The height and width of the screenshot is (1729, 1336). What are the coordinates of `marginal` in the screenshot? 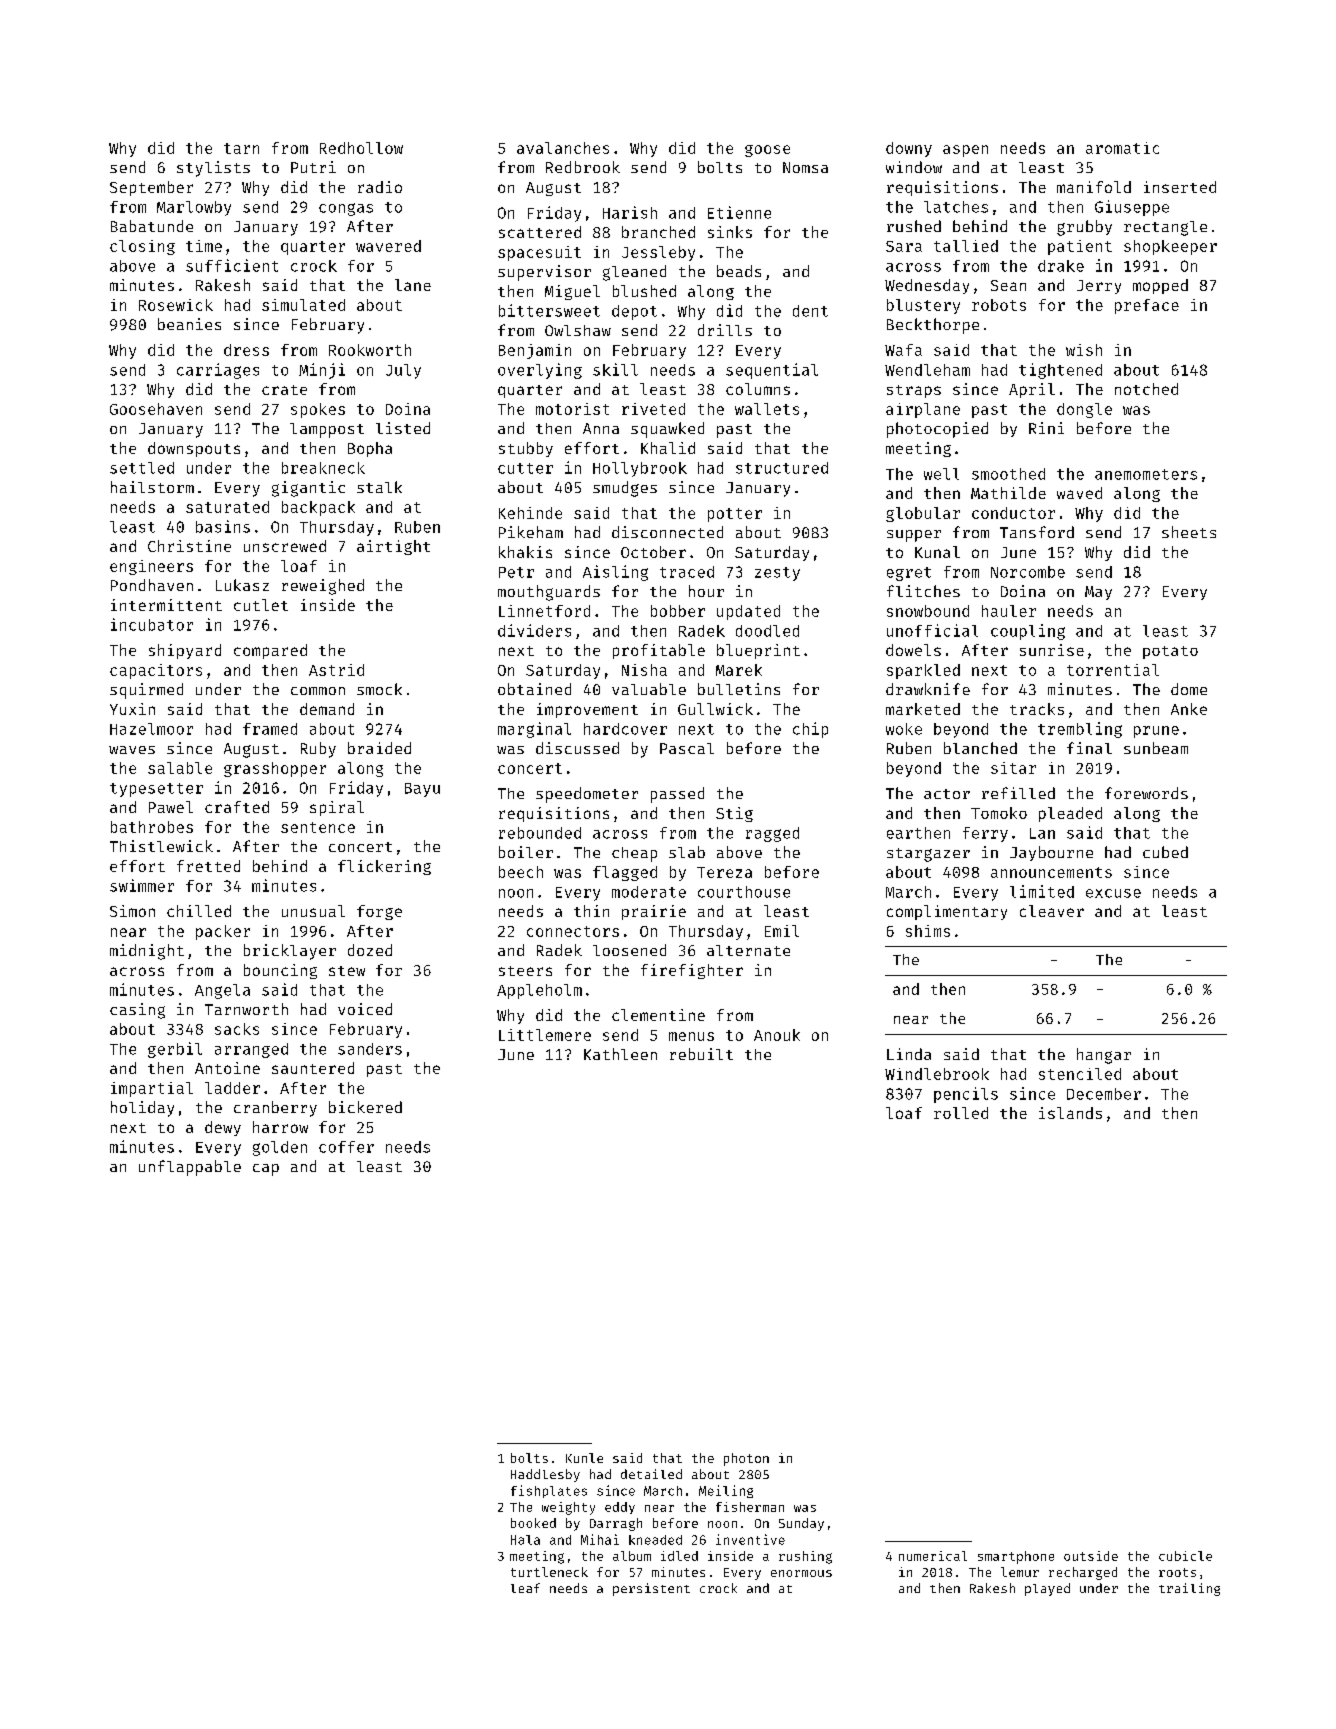 It's located at (534, 730).
